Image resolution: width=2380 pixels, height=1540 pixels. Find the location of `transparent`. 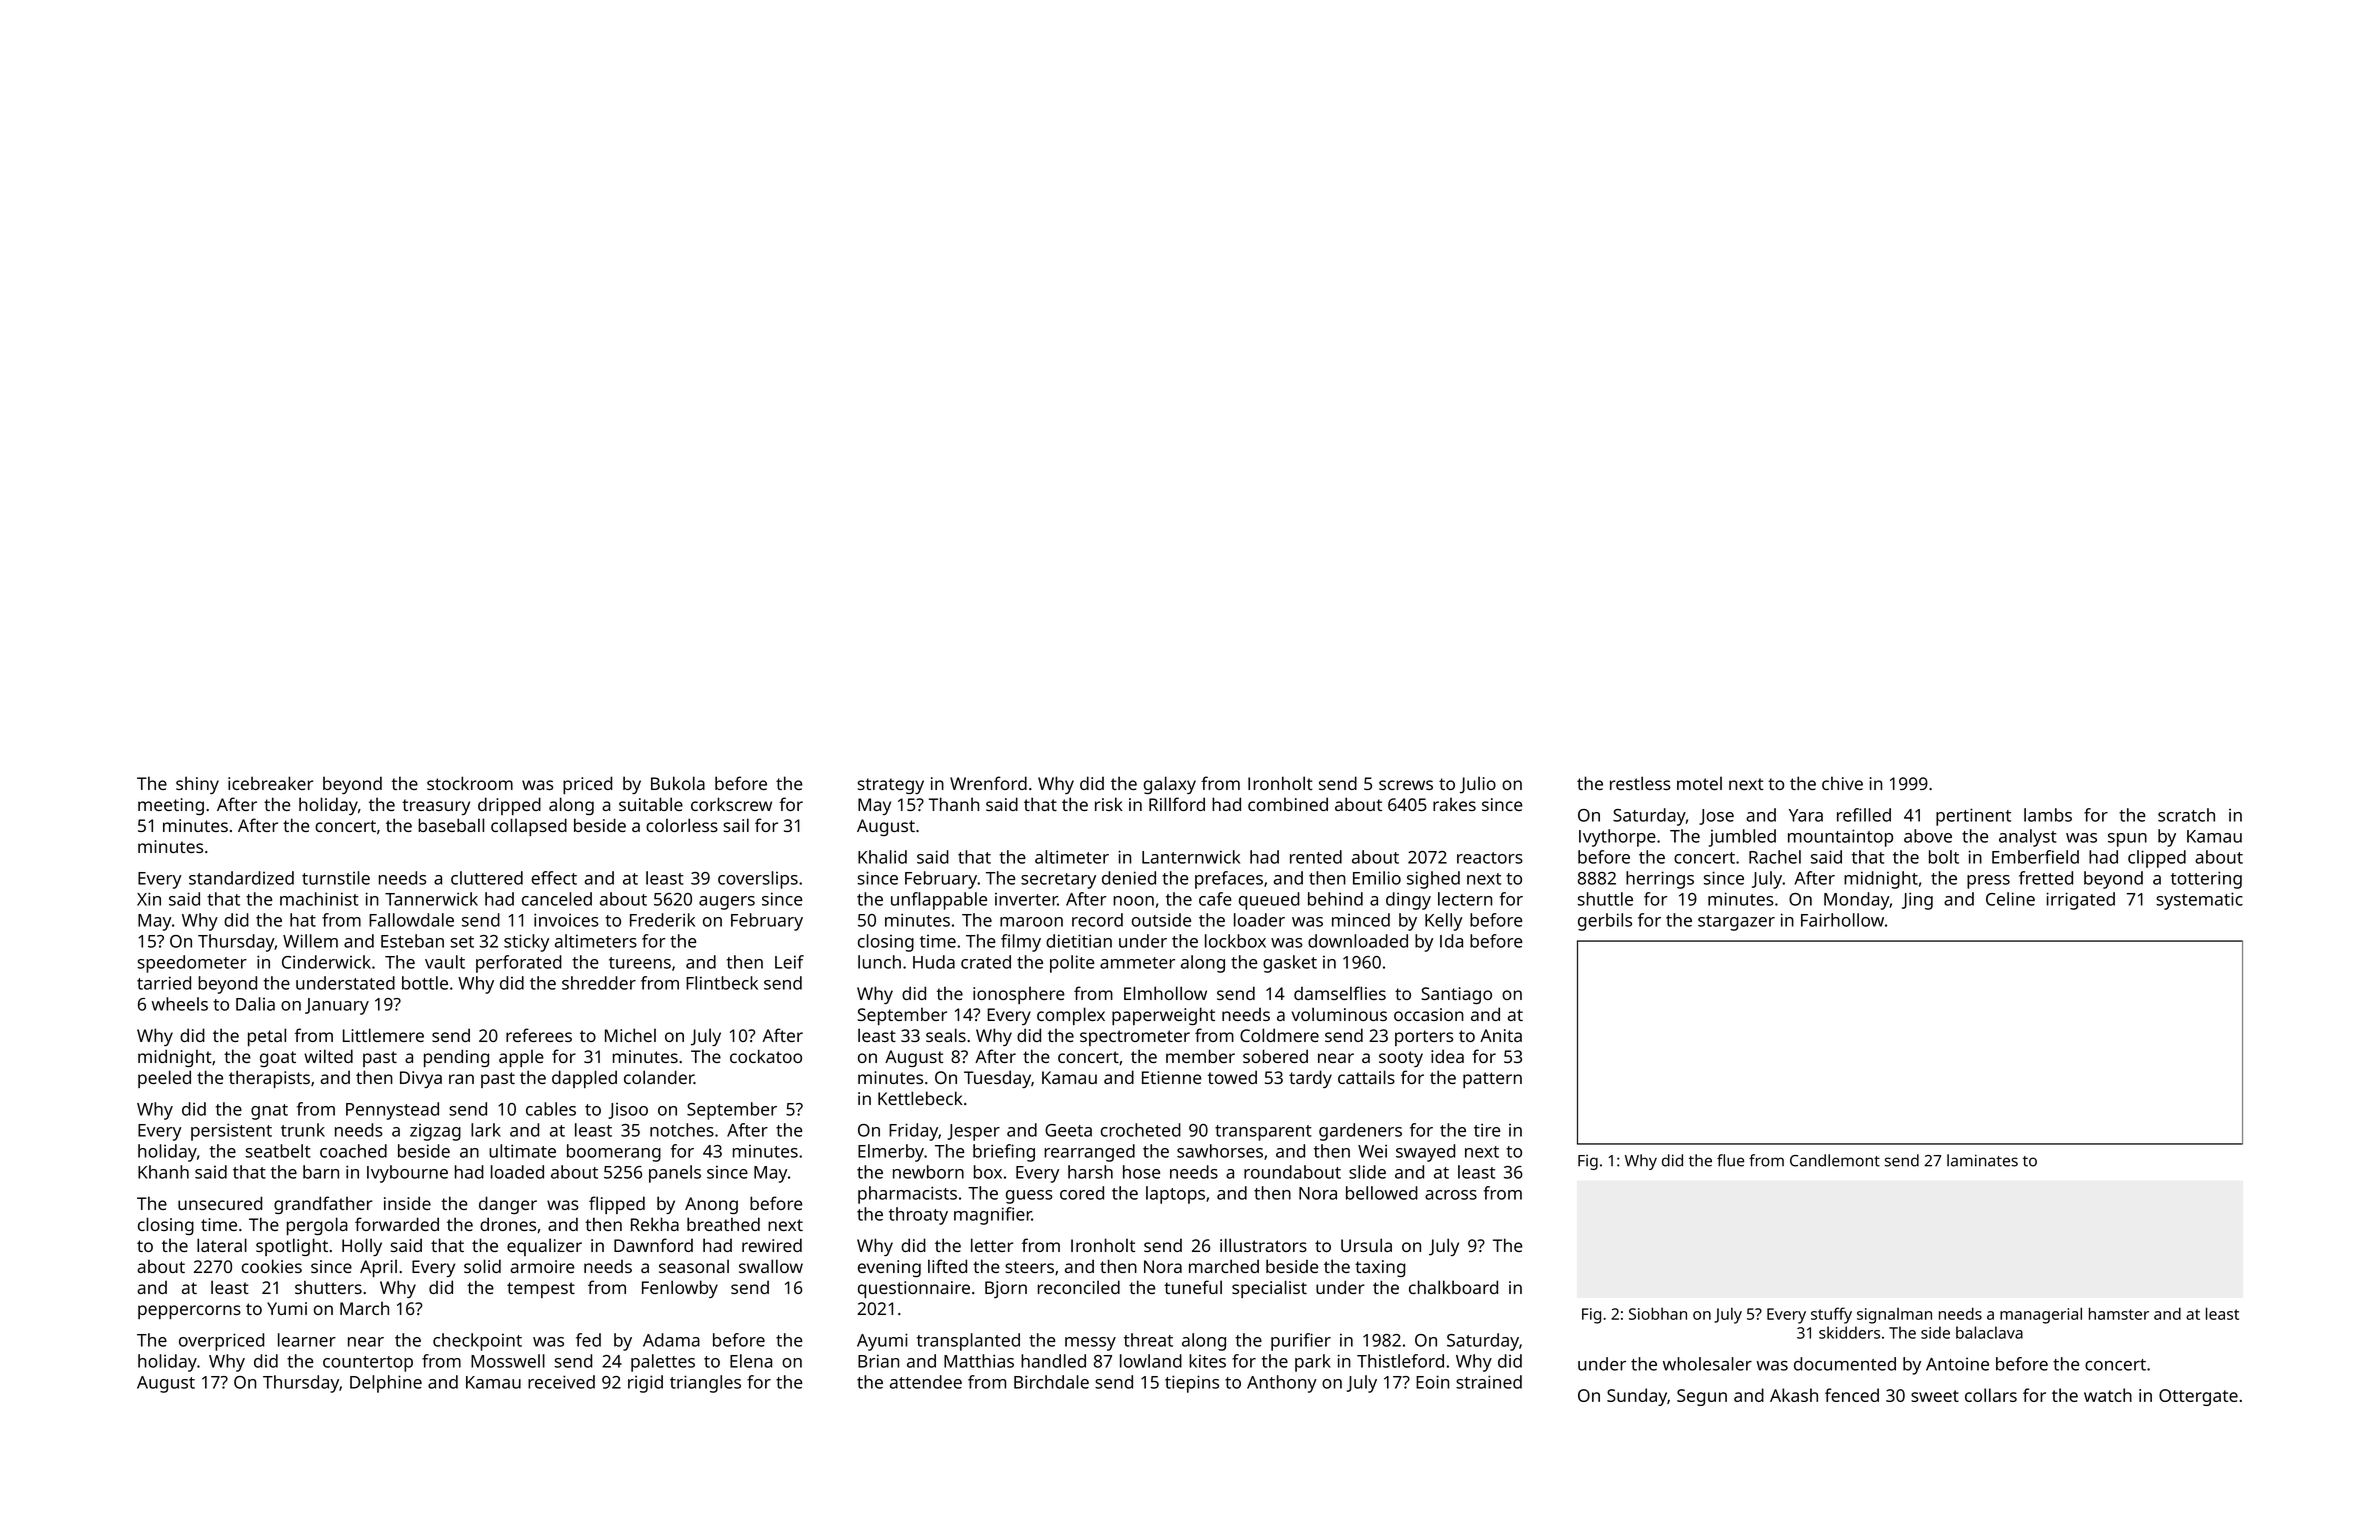

transparent is located at coordinates (1263, 1133).
